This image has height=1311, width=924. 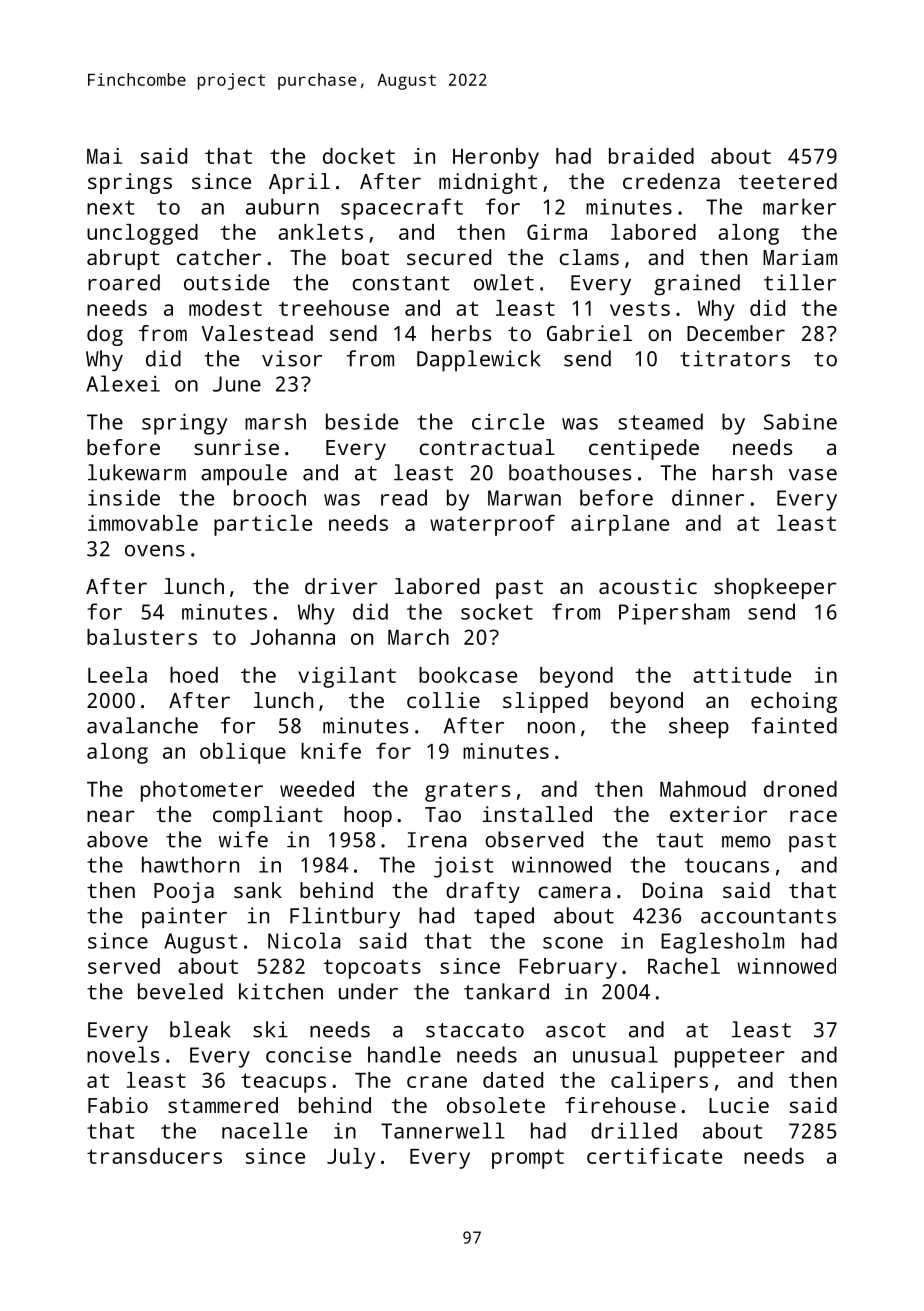 I want to click on vests, so click(x=640, y=308).
